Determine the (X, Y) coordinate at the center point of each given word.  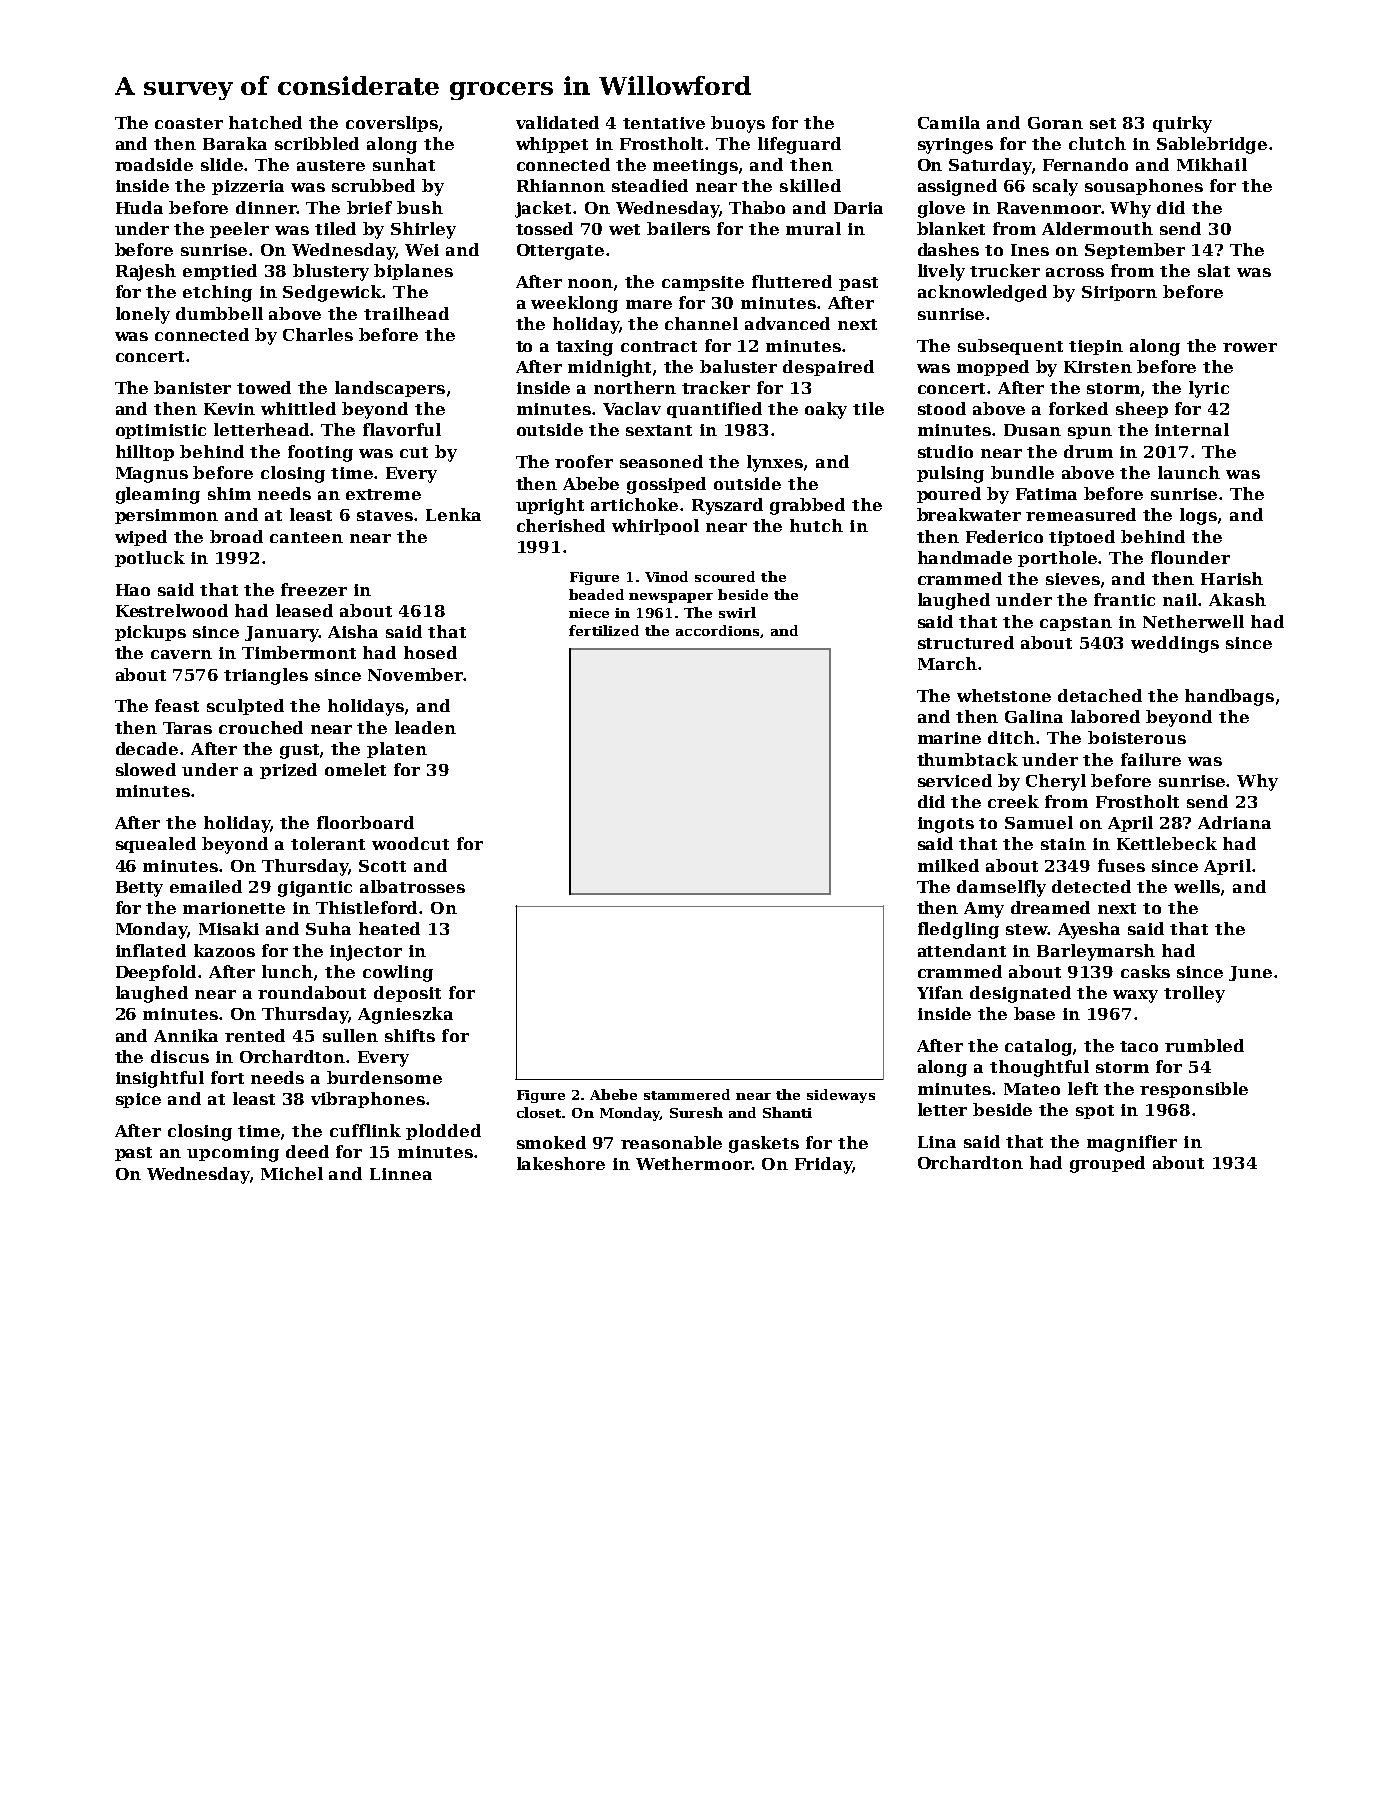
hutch (816, 525)
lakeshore (561, 1163)
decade (147, 748)
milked (948, 865)
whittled (298, 408)
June (1250, 973)
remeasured (1081, 514)
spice (138, 1100)
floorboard (365, 822)
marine (949, 738)
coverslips (392, 124)
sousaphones (1144, 187)
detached (1100, 695)
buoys (738, 124)
